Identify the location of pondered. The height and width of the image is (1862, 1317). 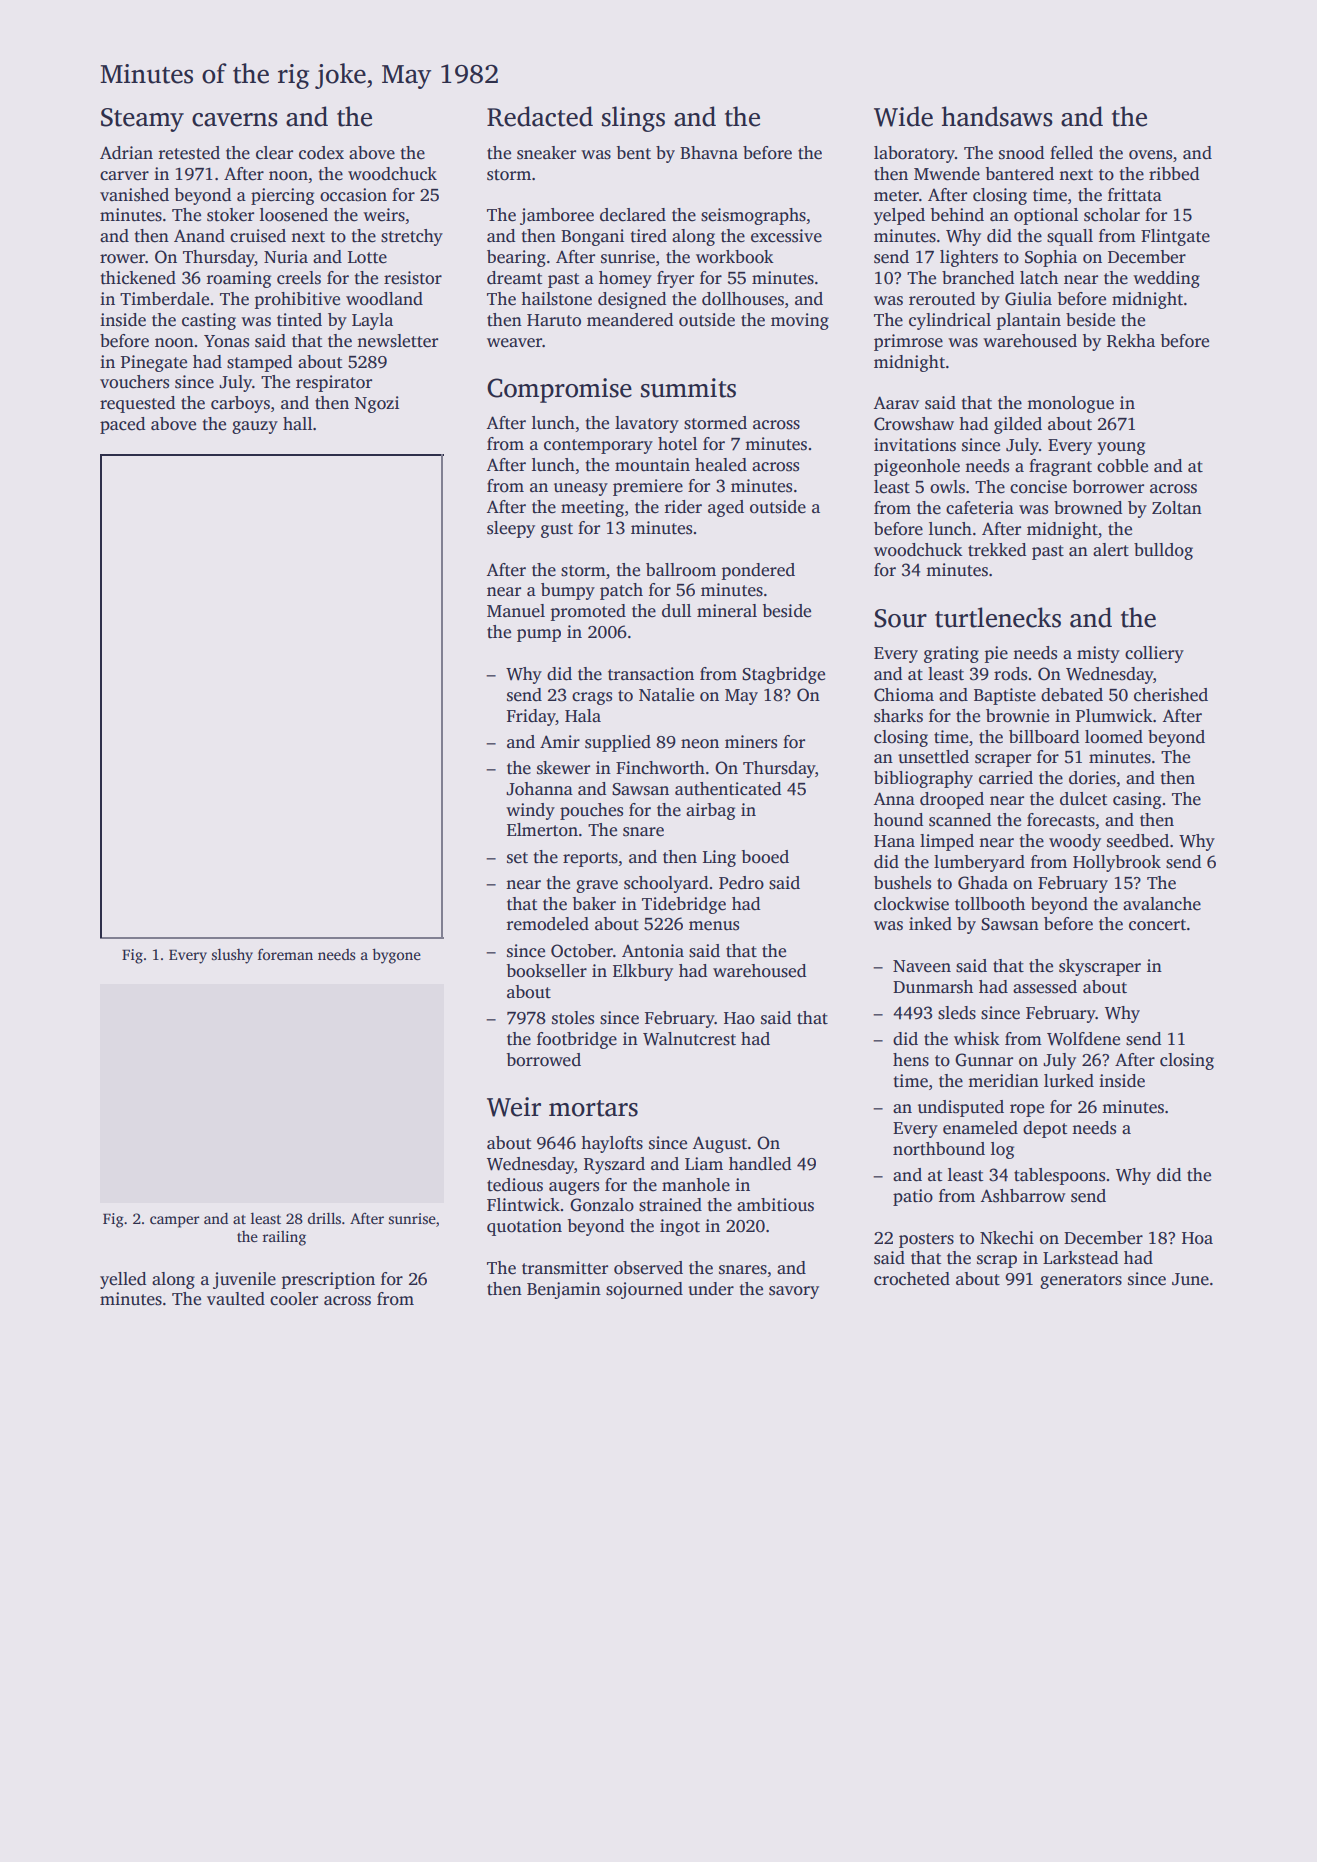
(758, 571).
